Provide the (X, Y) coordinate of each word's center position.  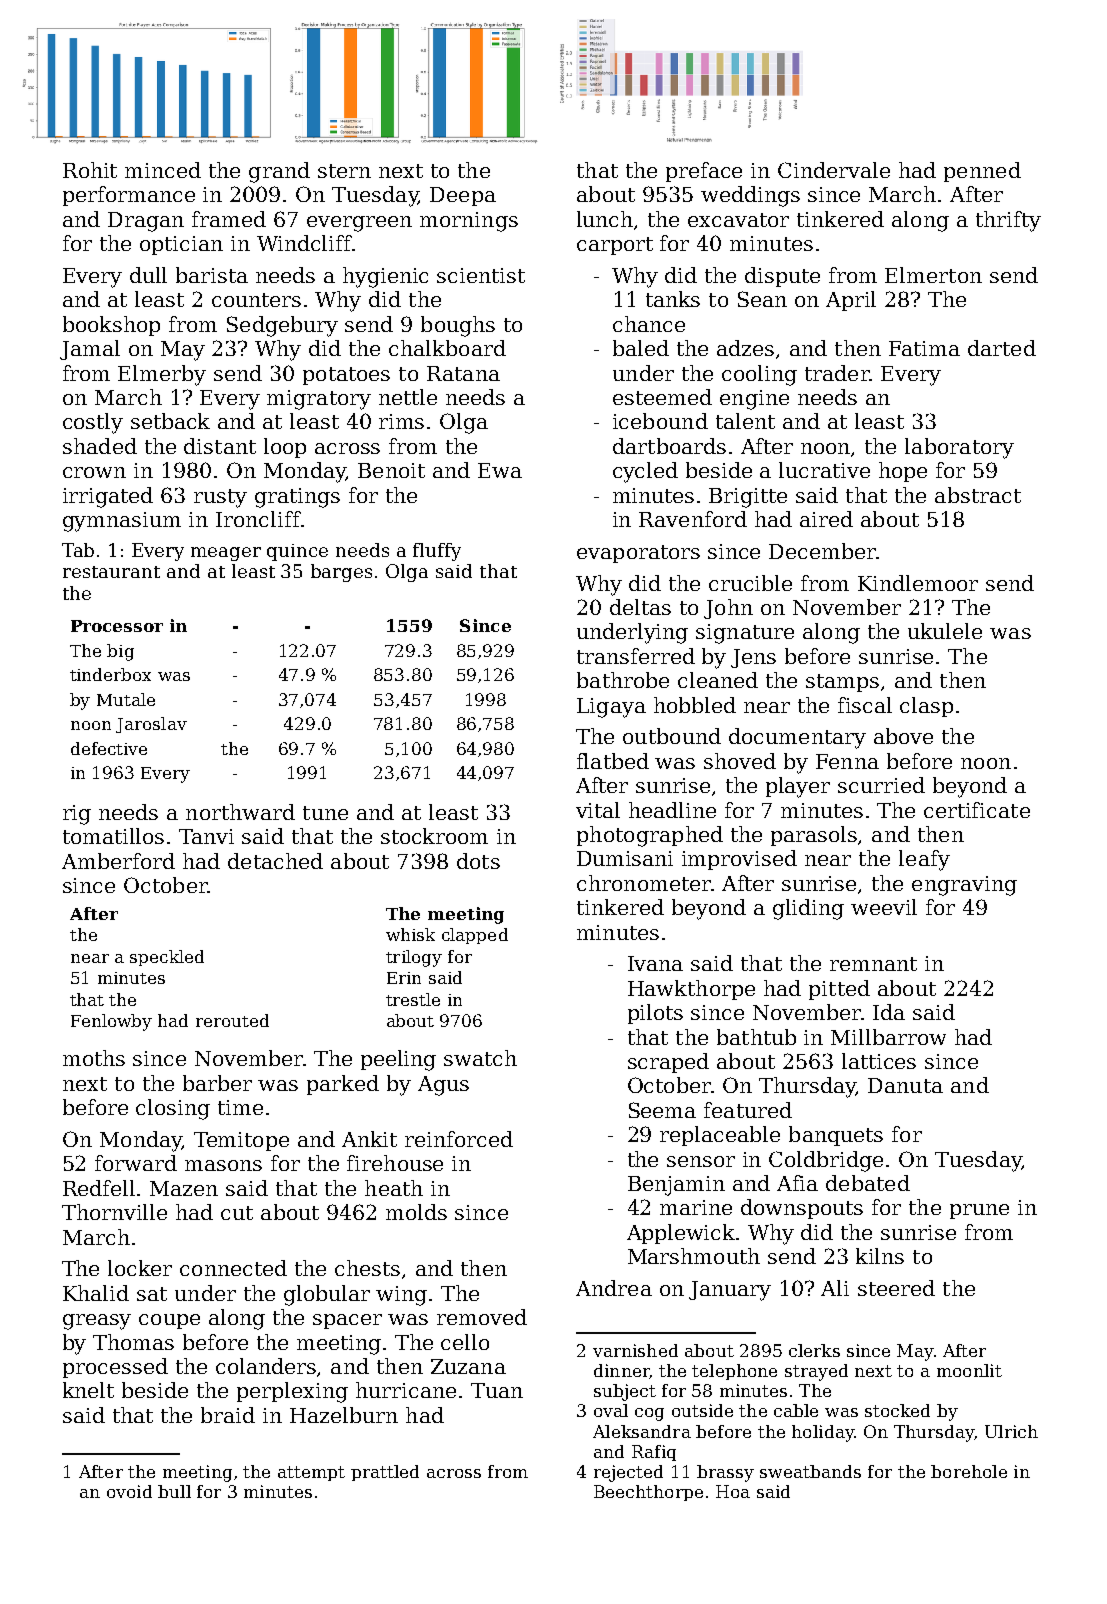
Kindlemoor (918, 583)
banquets (836, 1136)
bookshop (111, 326)
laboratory (959, 448)
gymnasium (122, 522)
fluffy (437, 552)
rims (401, 421)
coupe (169, 1321)
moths (94, 1058)
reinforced (459, 1139)
